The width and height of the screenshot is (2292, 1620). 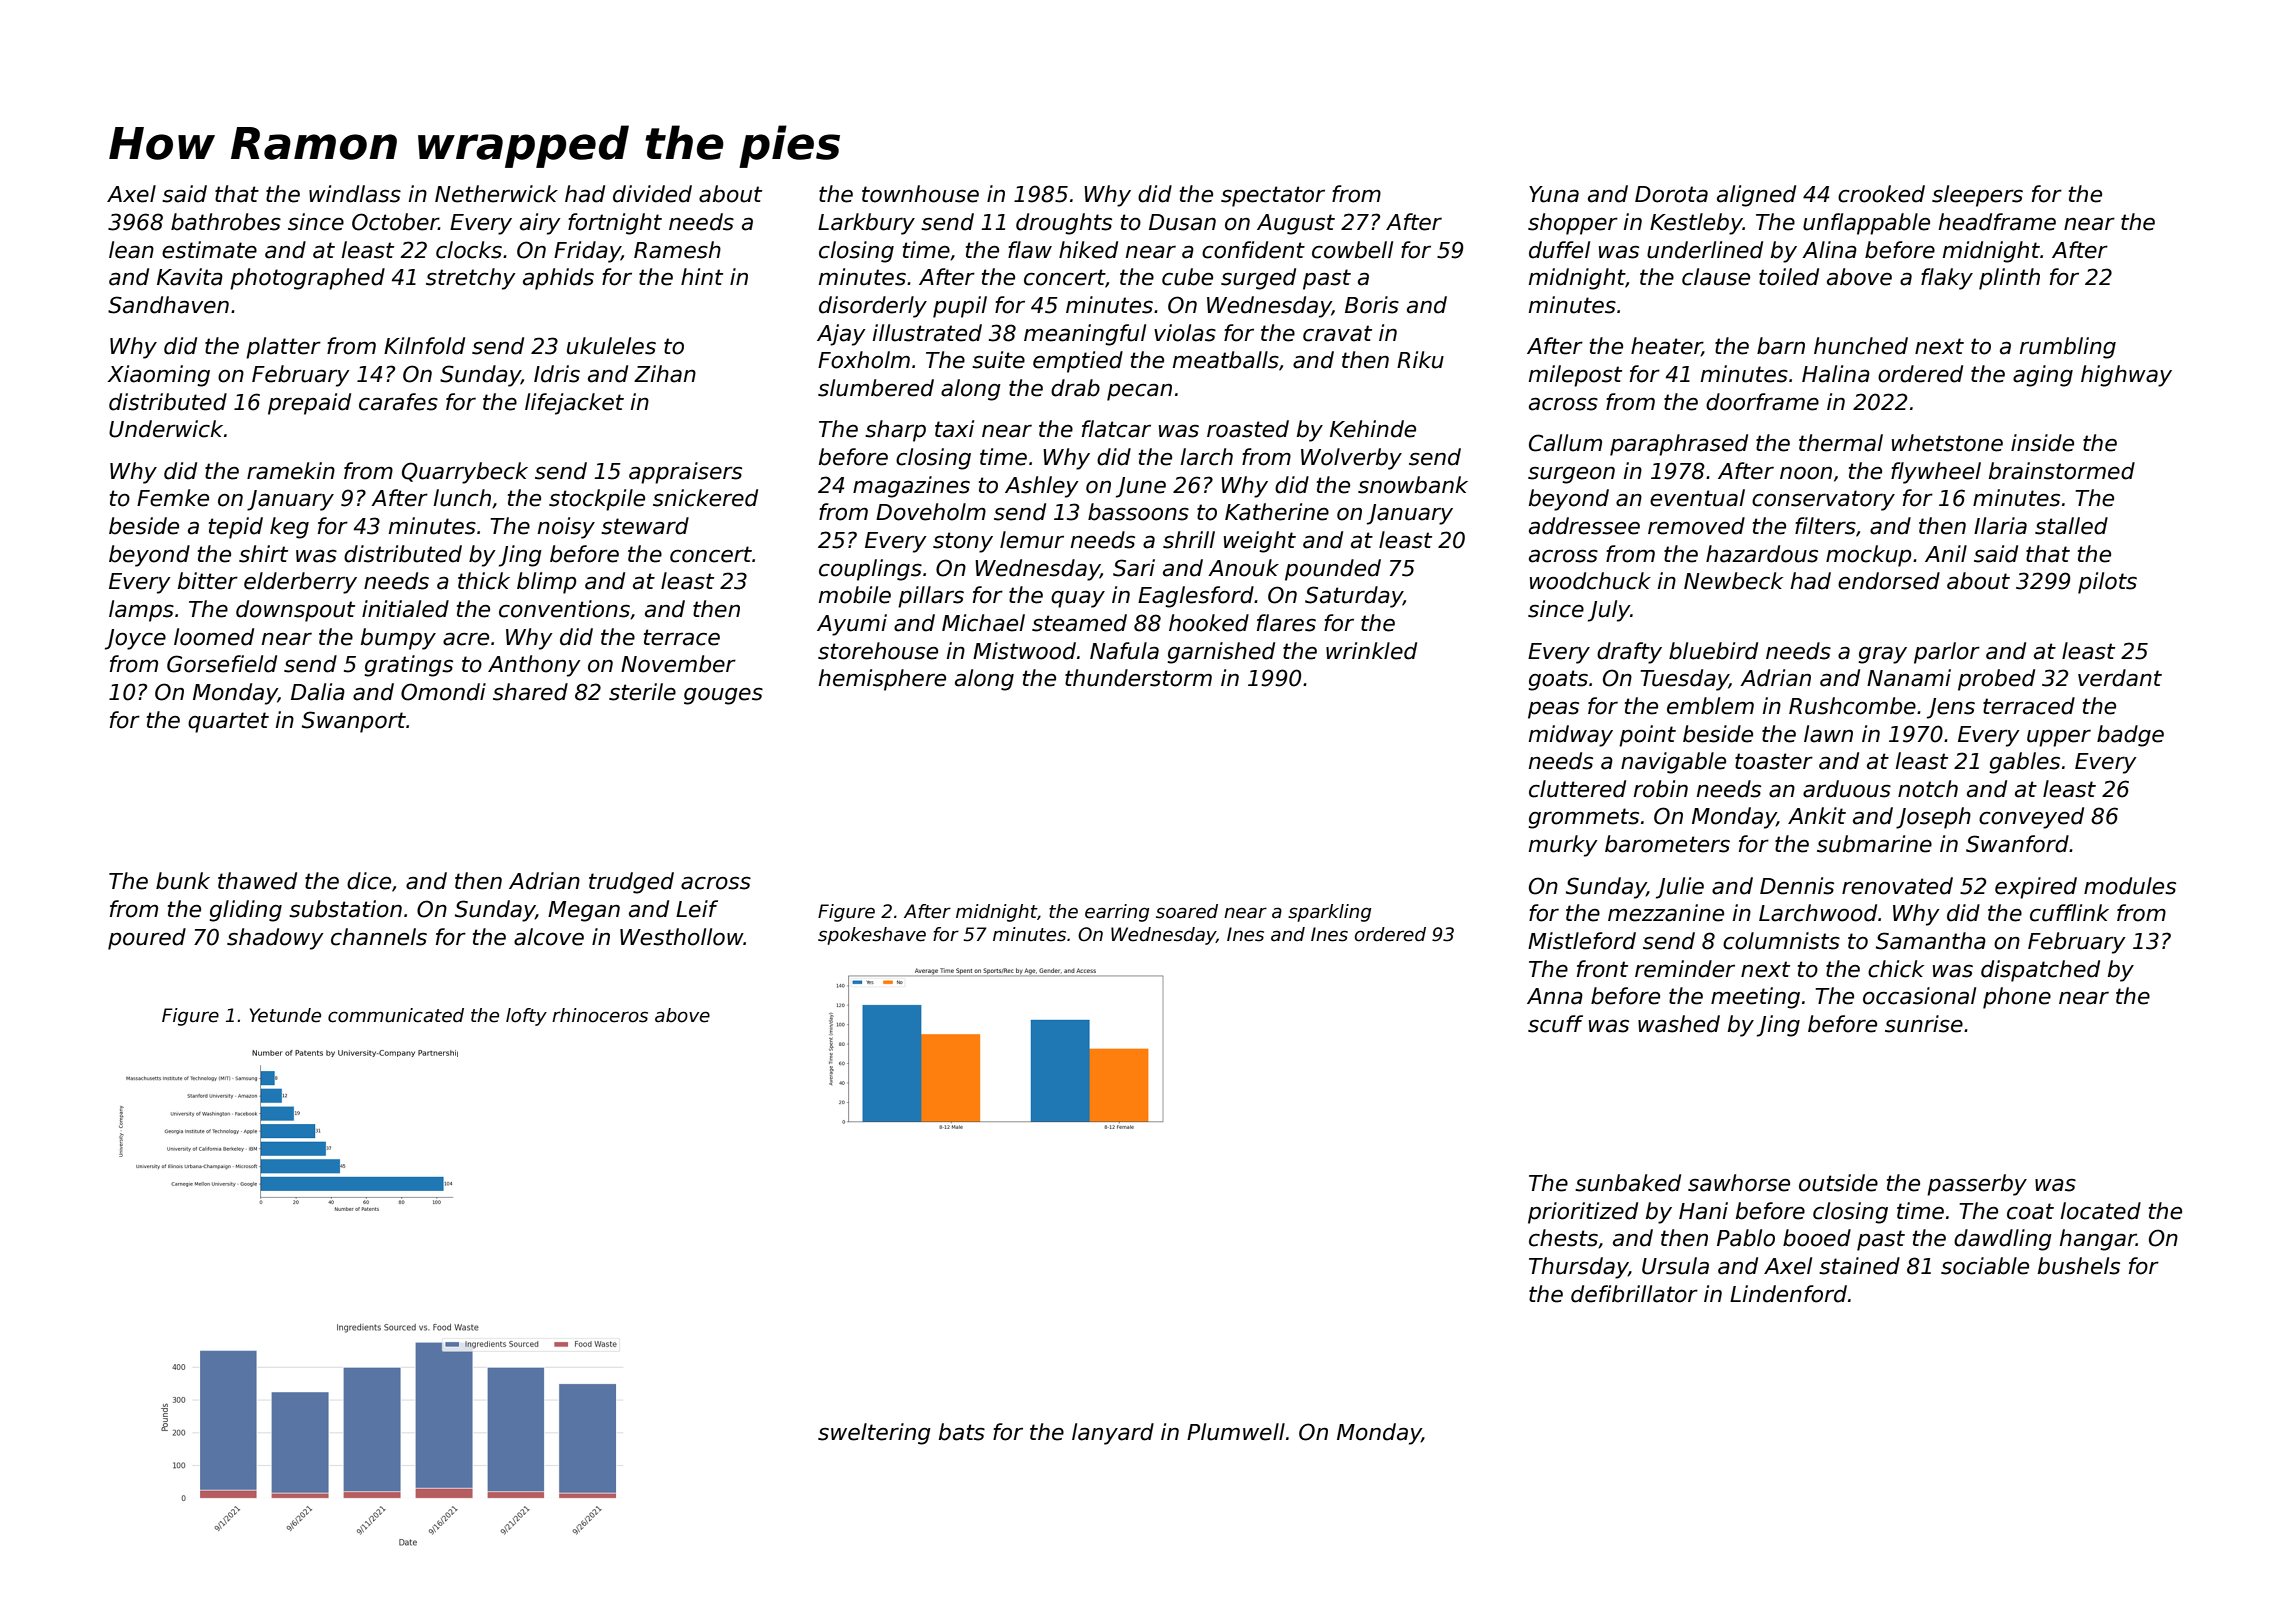 What do you see at coordinates (584, 911) in the screenshot?
I see `Megan` at bounding box center [584, 911].
